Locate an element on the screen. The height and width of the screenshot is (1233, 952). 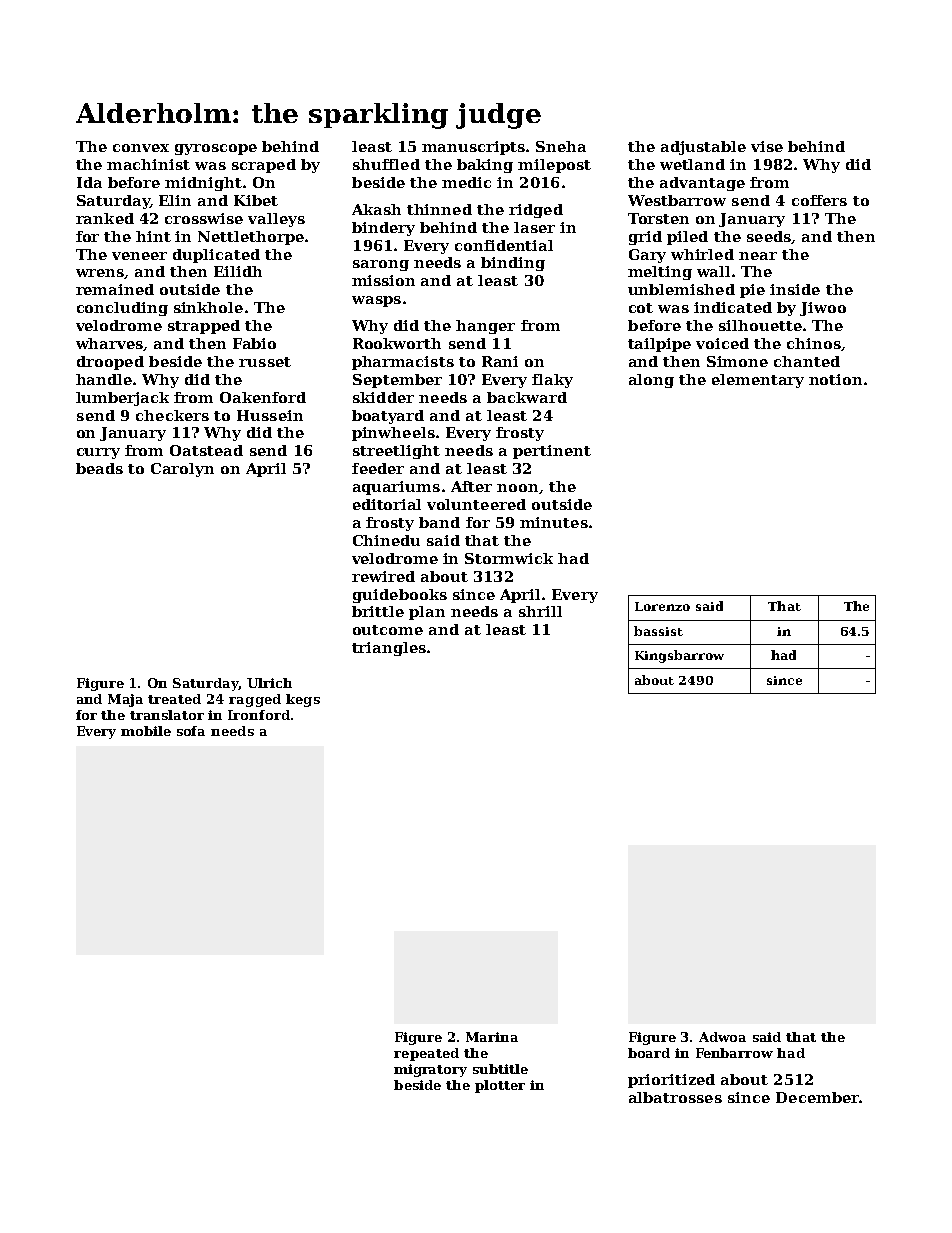
beads is located at coordinates (99, 468).
